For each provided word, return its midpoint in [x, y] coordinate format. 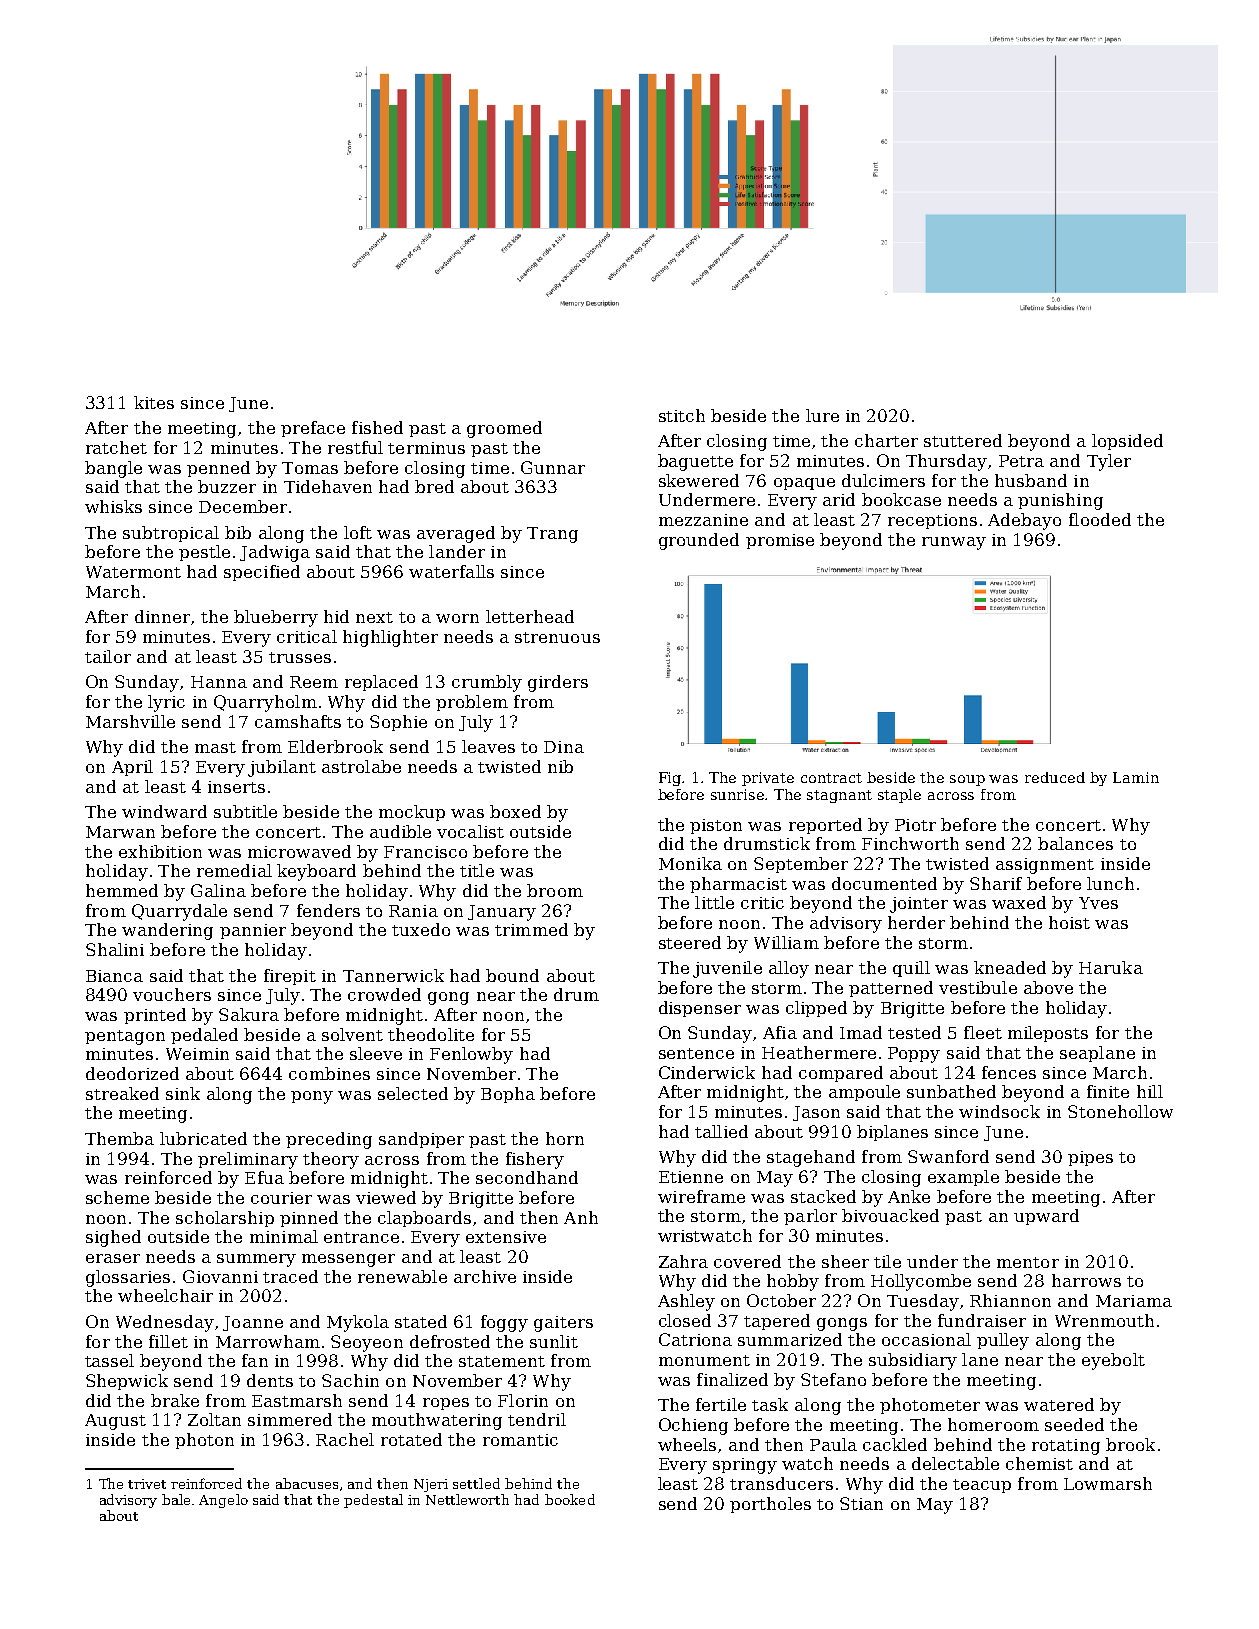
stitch [682, 415]
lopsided [1127, 442]
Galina [218, 890]
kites [154, 402]
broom [555, 890]
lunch [1110, 883]
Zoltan [214, 1419]
